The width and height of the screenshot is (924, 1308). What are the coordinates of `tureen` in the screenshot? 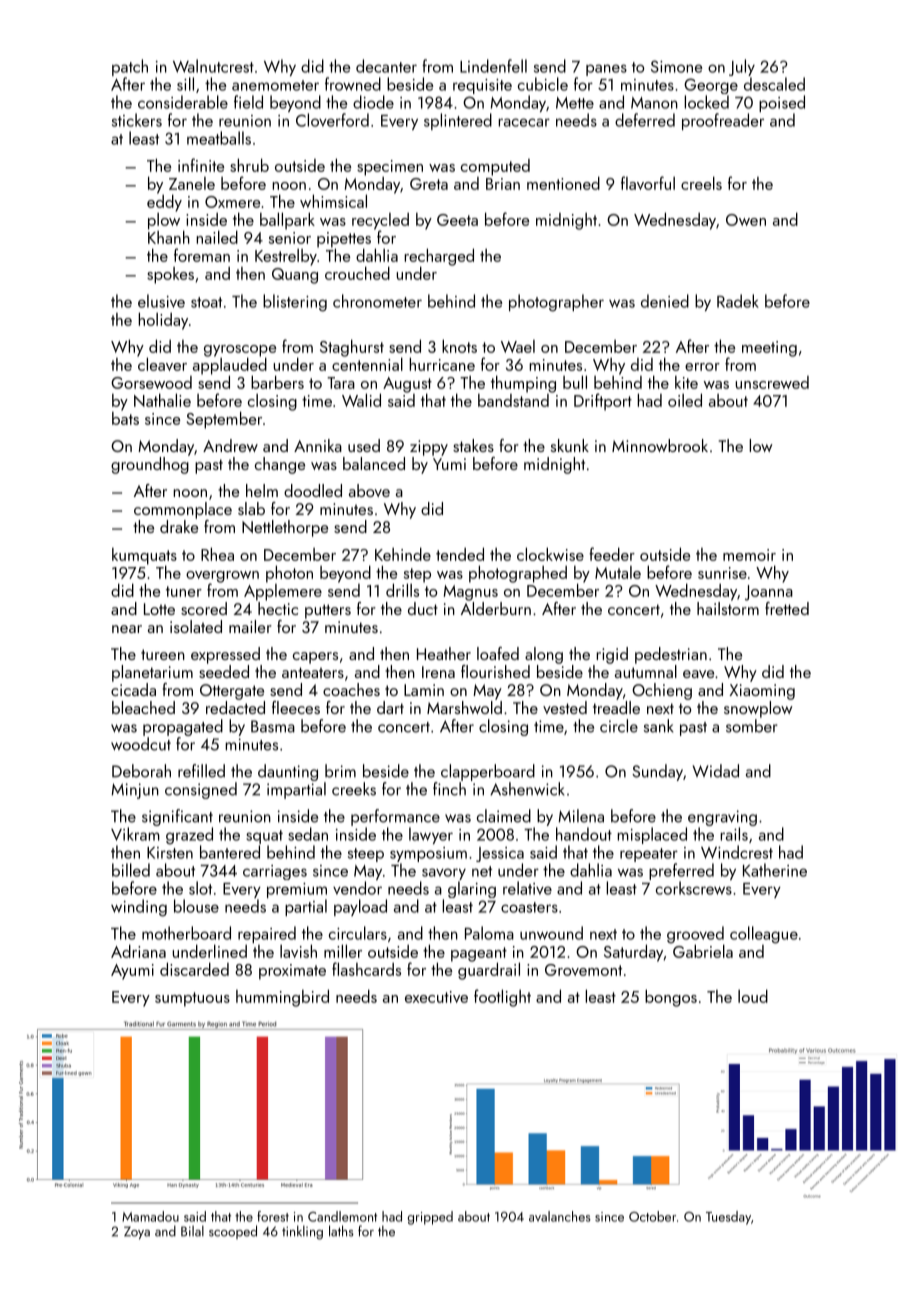 It's located at (163, 654).
